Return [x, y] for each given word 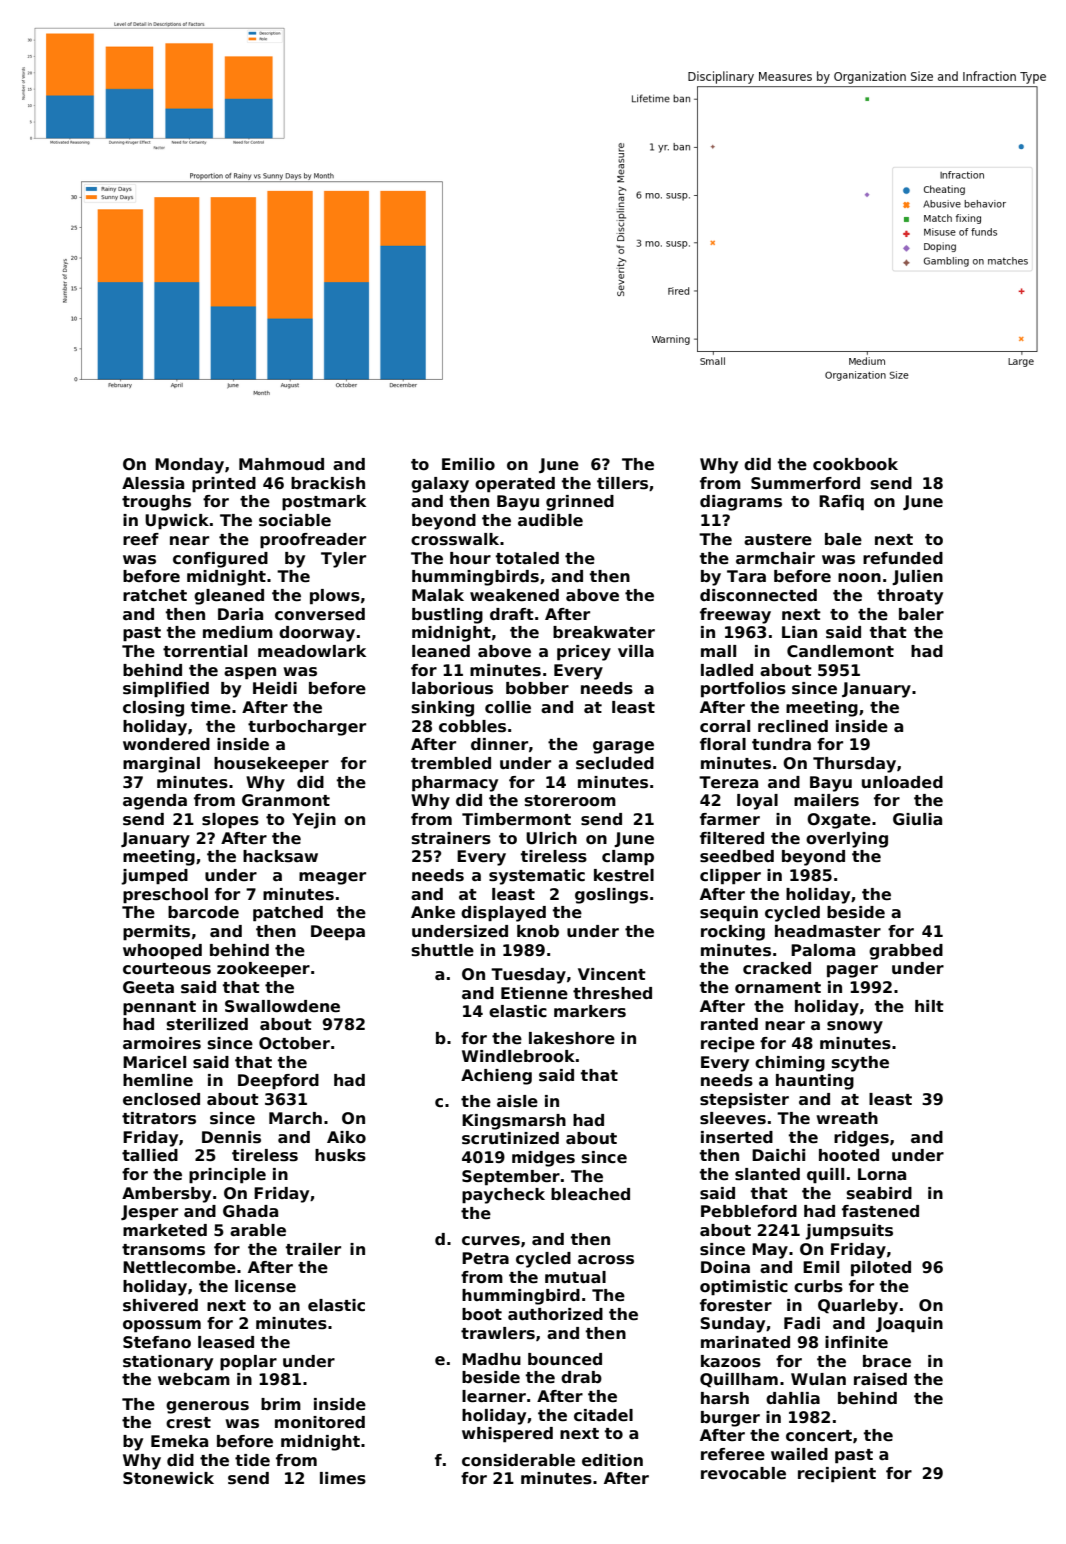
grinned [580, 503]
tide [252, 1460]
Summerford [805, 483]
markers [590, 1011]
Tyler [343, 560]
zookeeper [263, 970]
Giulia [917, 819]
